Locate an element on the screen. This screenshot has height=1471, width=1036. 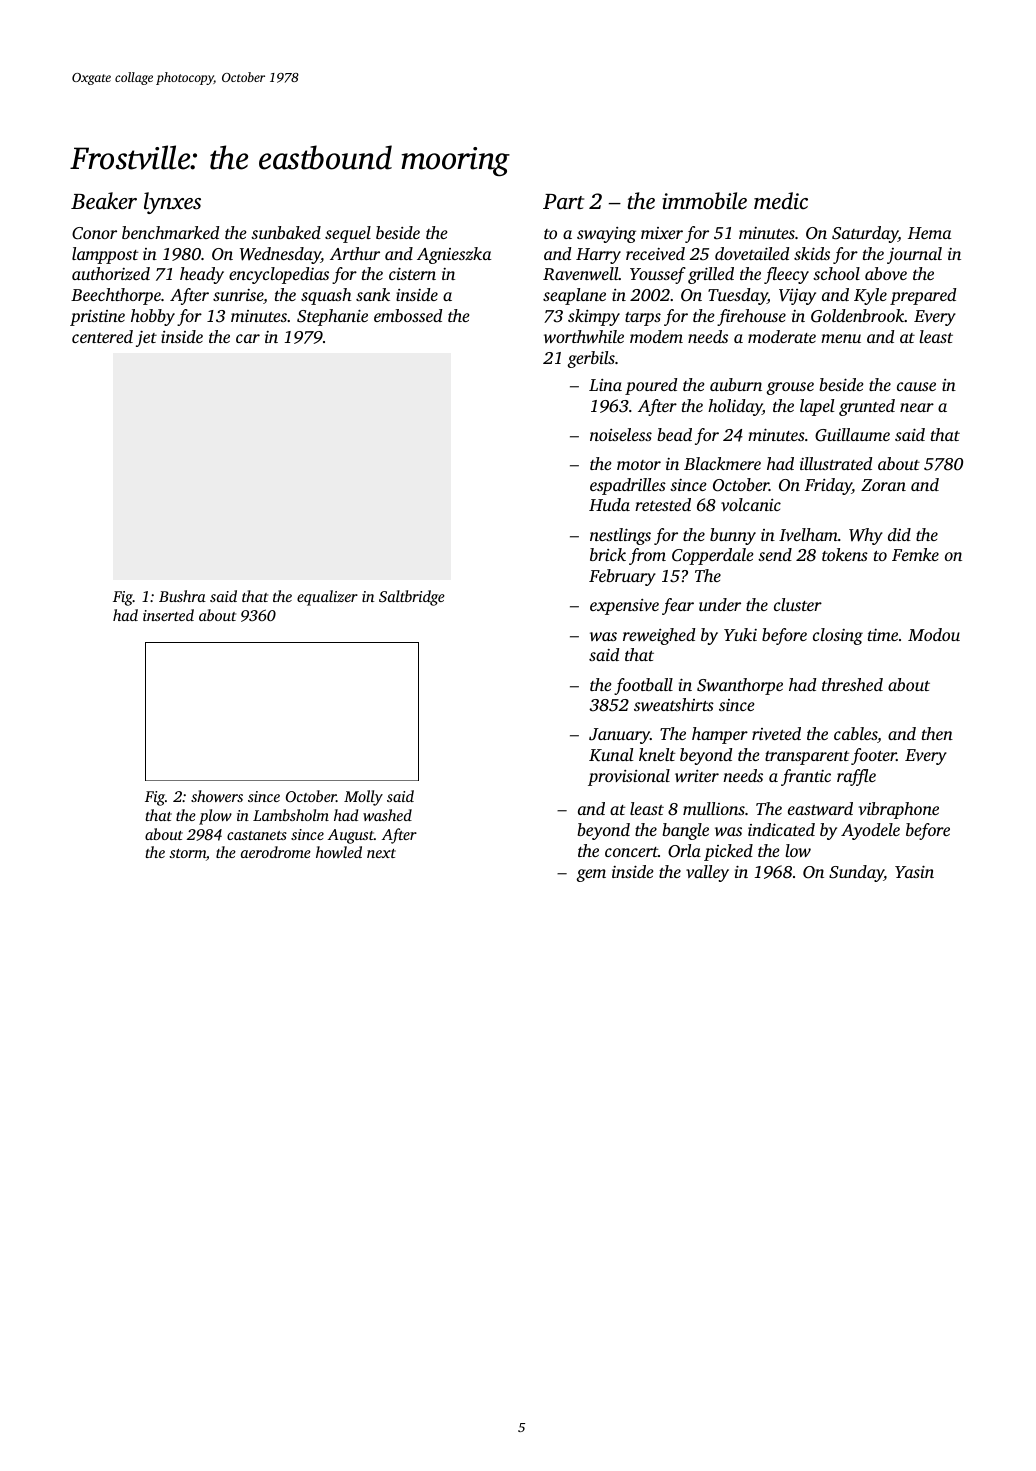
storm is located at coordinates (187, 853).
